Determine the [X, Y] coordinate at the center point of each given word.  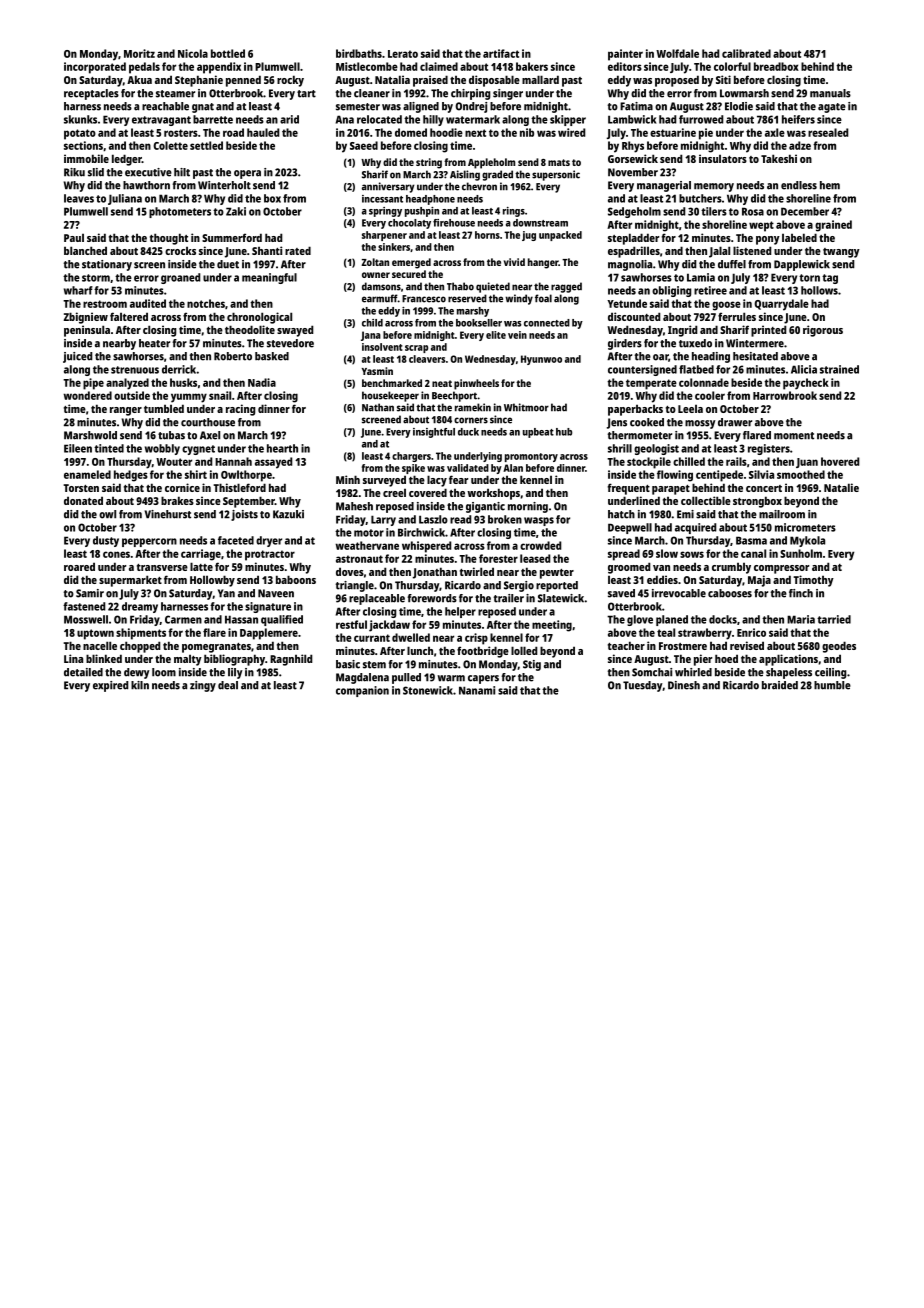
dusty [106, 541]
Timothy [813, 581]
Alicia [804, 369]
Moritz [139, 53]
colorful [732, 66]
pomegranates [216, 648]
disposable [494, 81]
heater [154, 343]
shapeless [789, 673]
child [372, 323]
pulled [406, 678]
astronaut [359, 559]
